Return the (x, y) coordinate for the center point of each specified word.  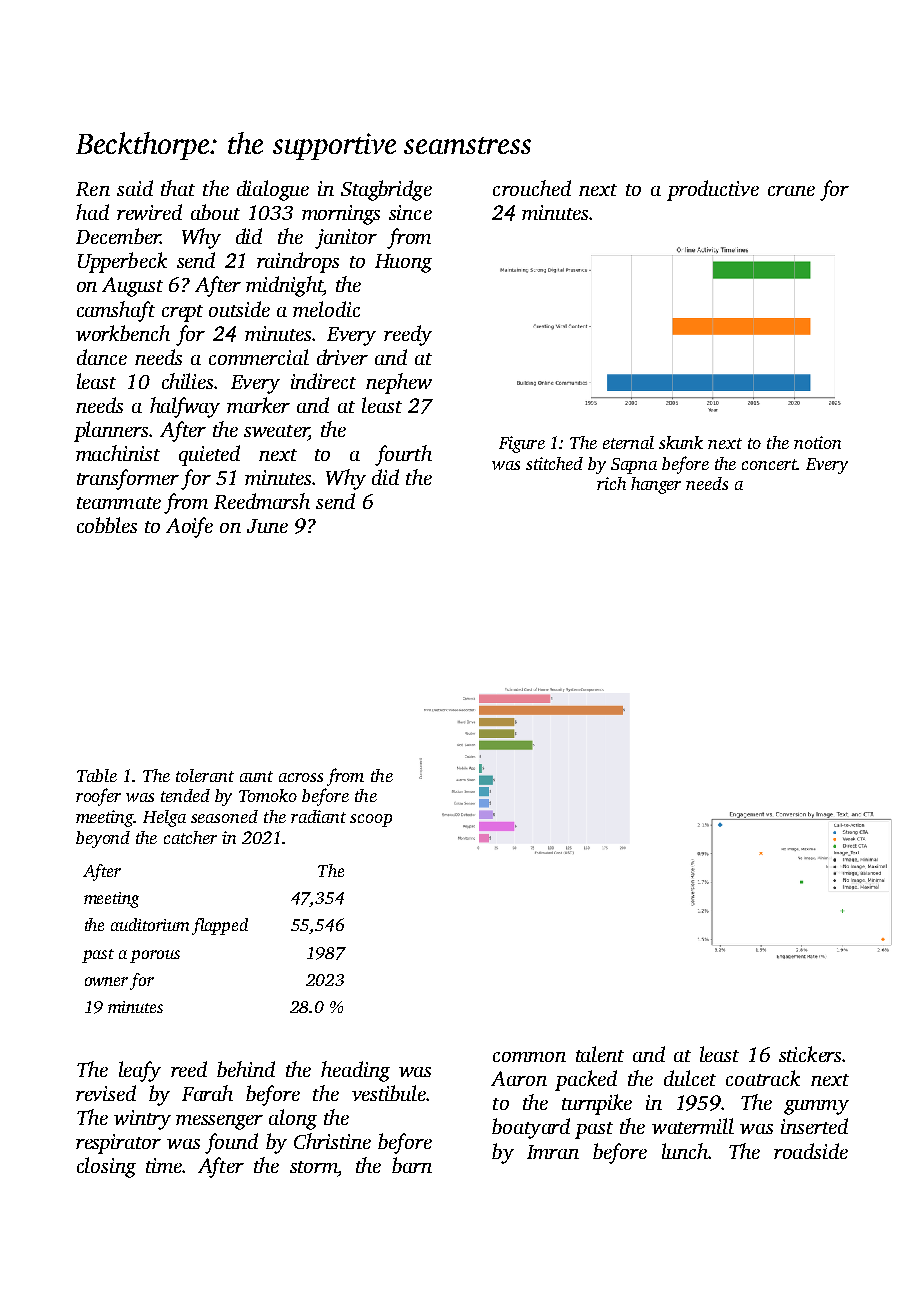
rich (611, 483)
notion (817, 442)
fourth (403, 455)
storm (314, 1167)
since (410, 212)
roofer (98, 797)
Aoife (189, 527)
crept (182, 313)
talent (600, 1054)
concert (769, 464)
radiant (318, 816)
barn (412, 1165)
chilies (187, 381)
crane (791, 191)
